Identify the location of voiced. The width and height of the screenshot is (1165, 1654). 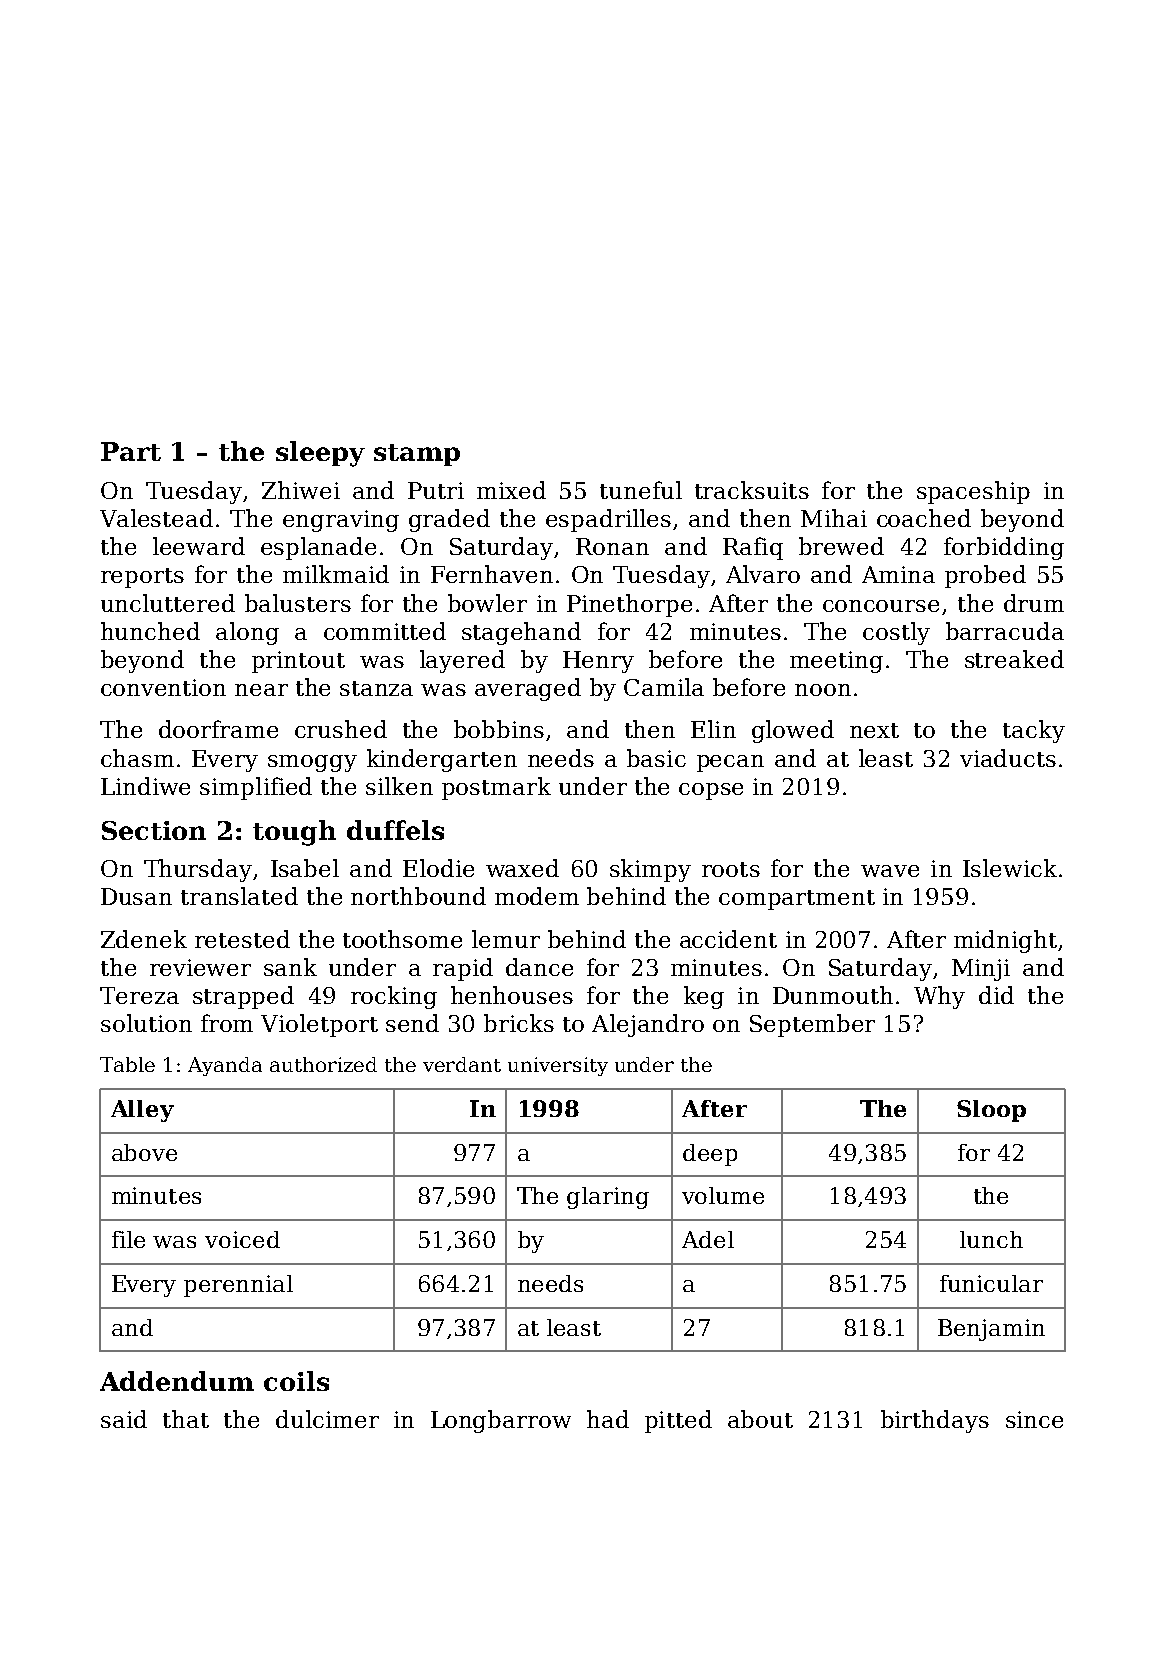
(242, 1239).
